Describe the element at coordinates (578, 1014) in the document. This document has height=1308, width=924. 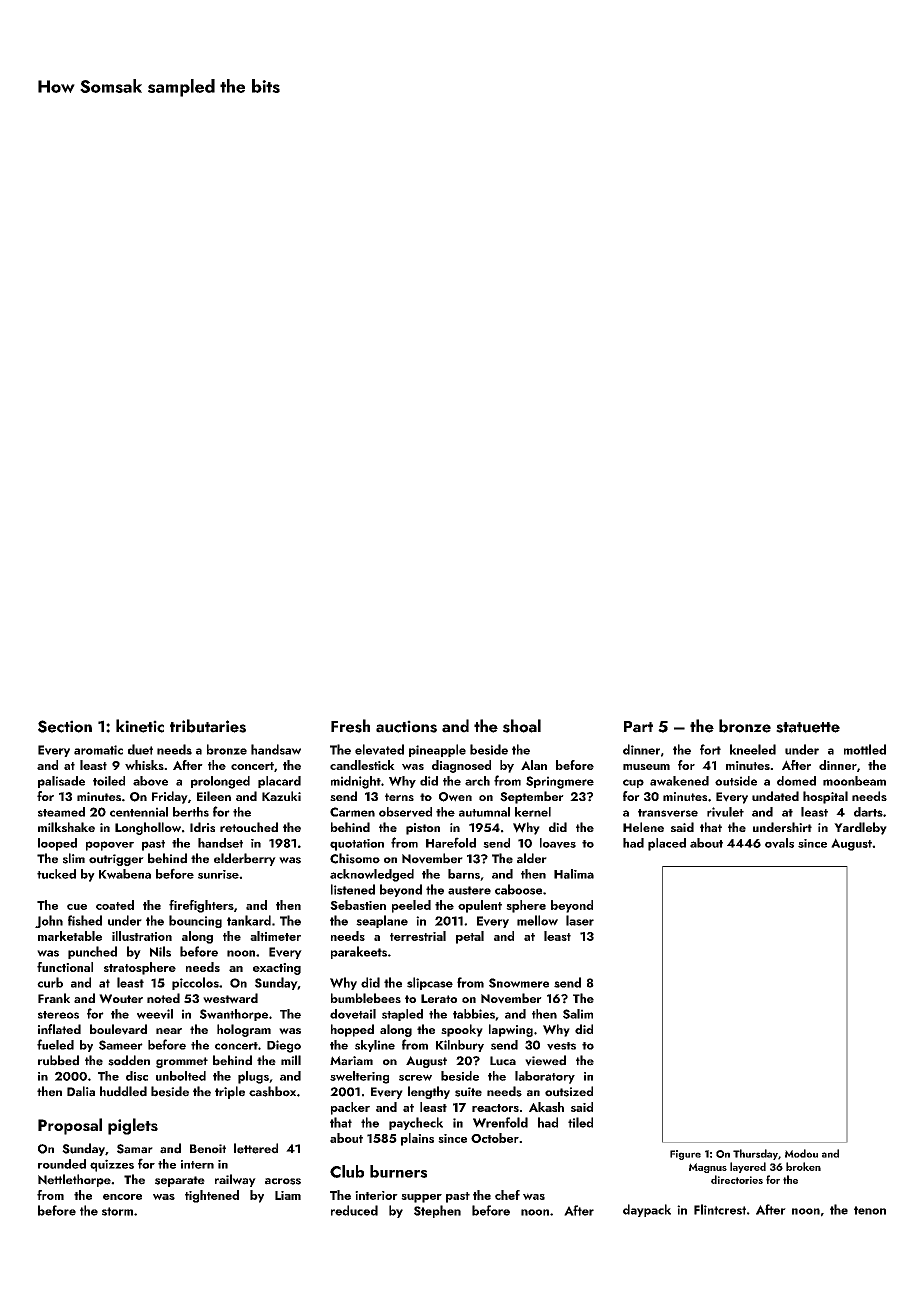
I see `Salim` at that location.
